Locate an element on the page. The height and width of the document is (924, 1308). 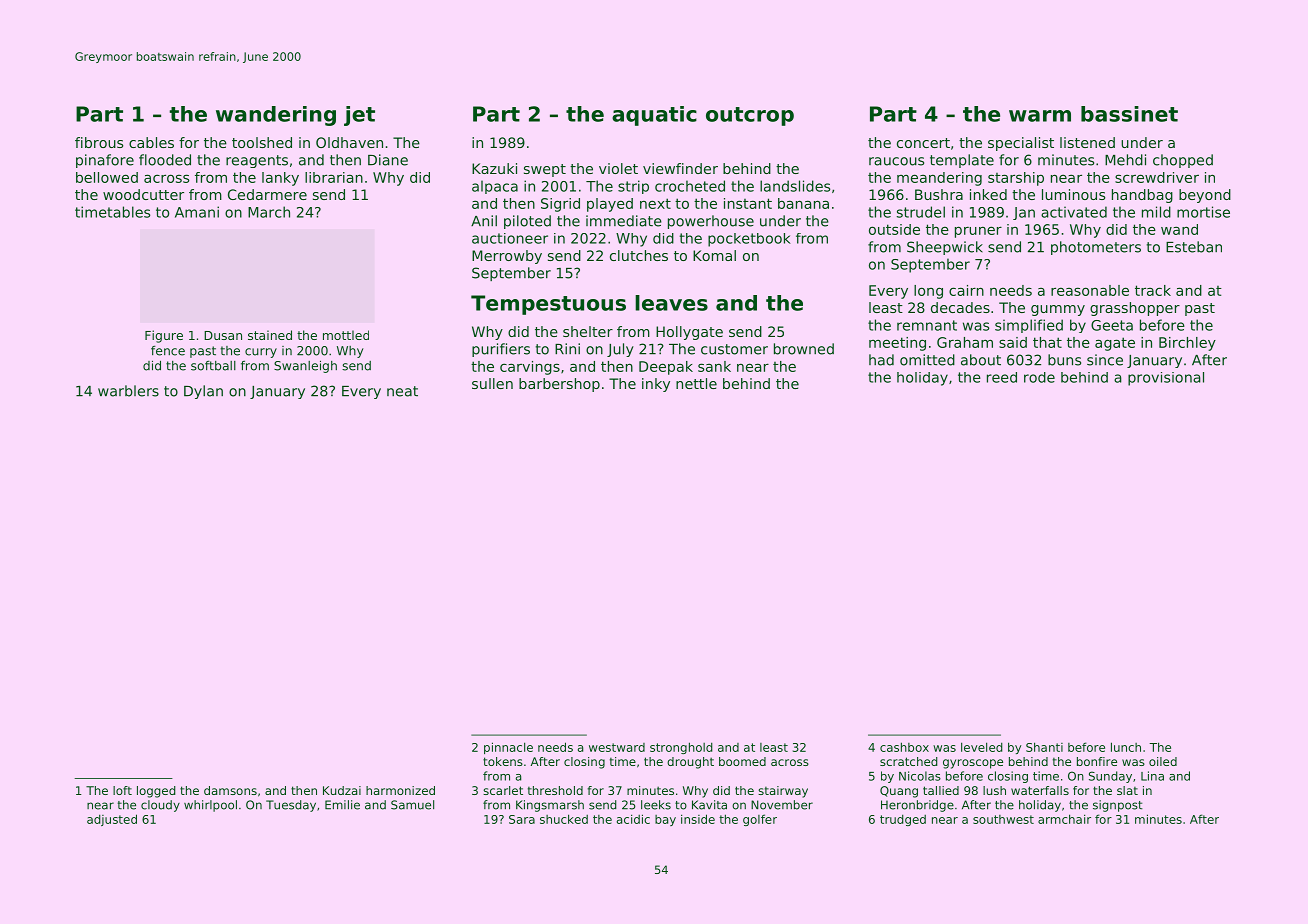
aquatic is located at coordinates (654, 116).
